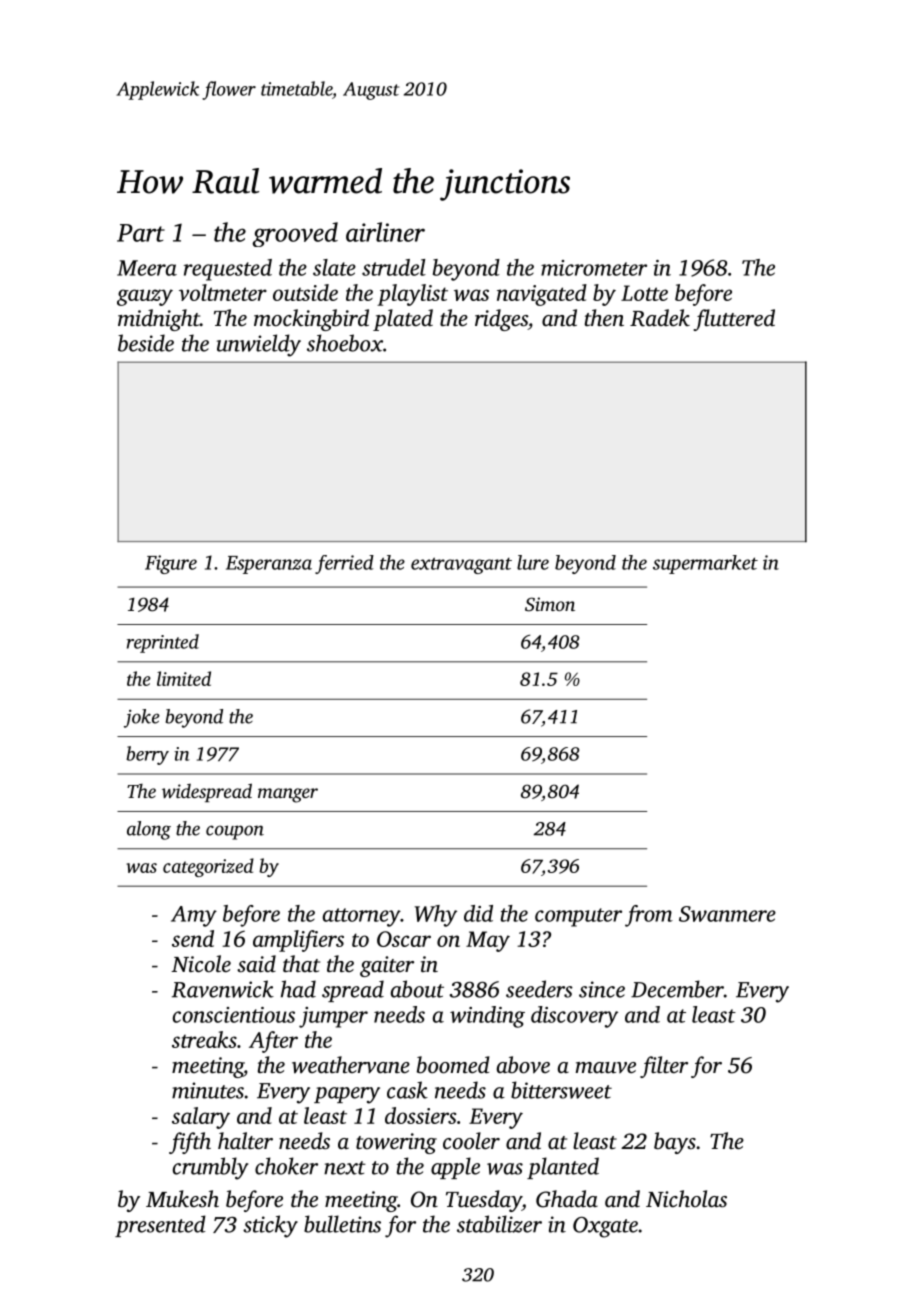 The height and width of the screenshot is (1311, 924). I want to click on airliner, so click(385, 232).
